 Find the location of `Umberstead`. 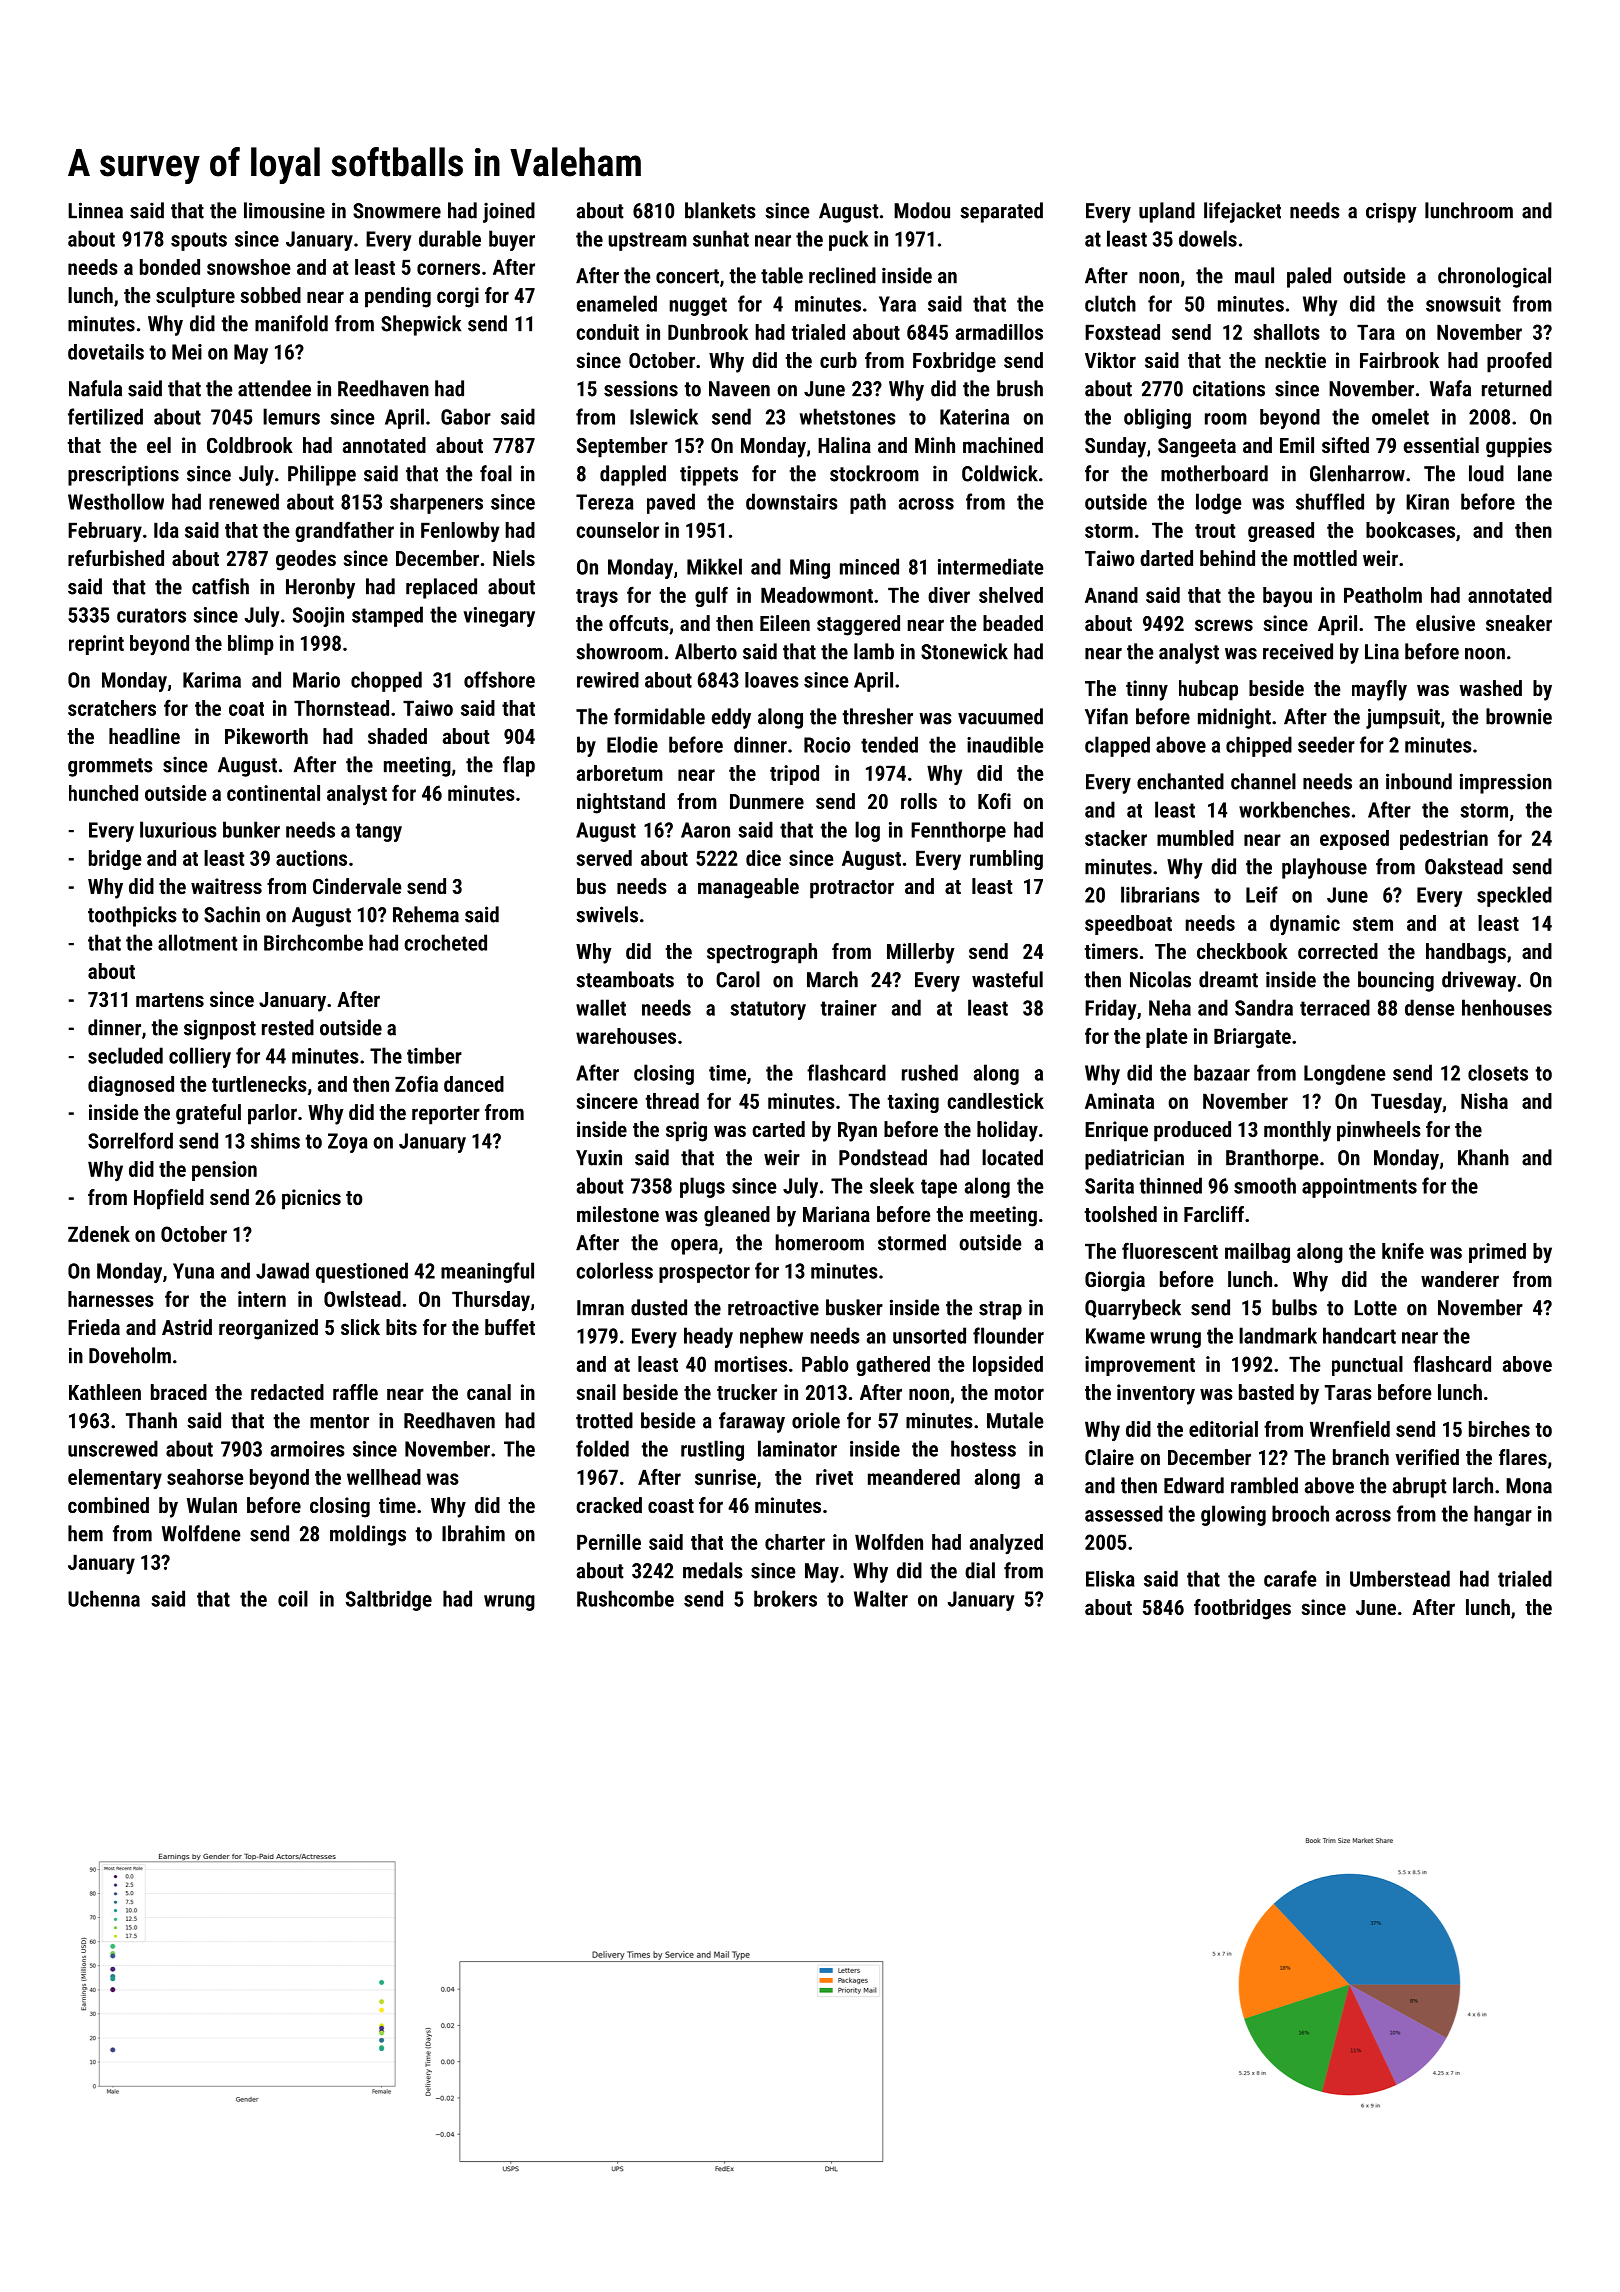

Umberstead is located at coordinates (1400, 1578).
